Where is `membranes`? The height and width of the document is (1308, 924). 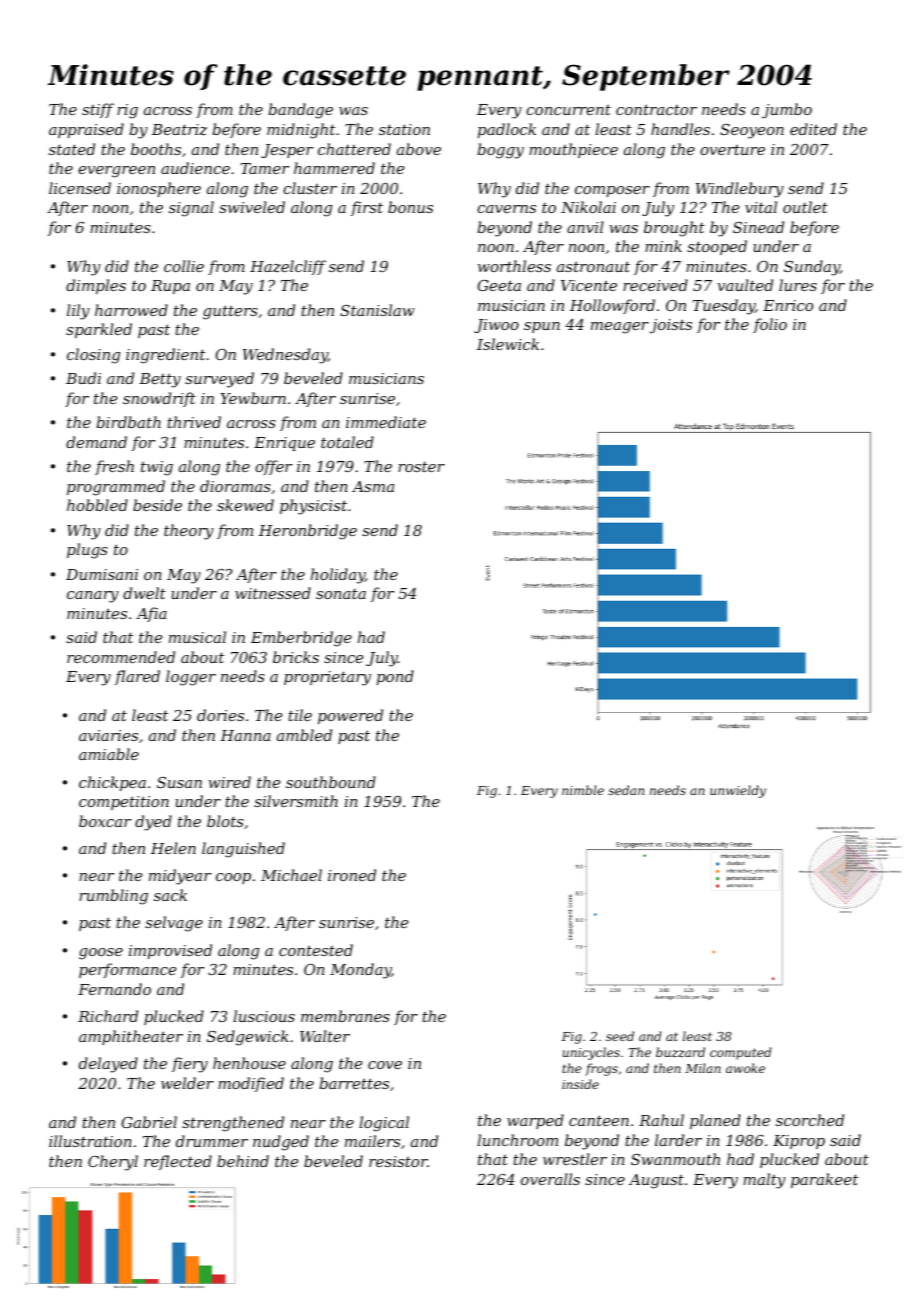 membranes is located at coordinates (345, 1016).
